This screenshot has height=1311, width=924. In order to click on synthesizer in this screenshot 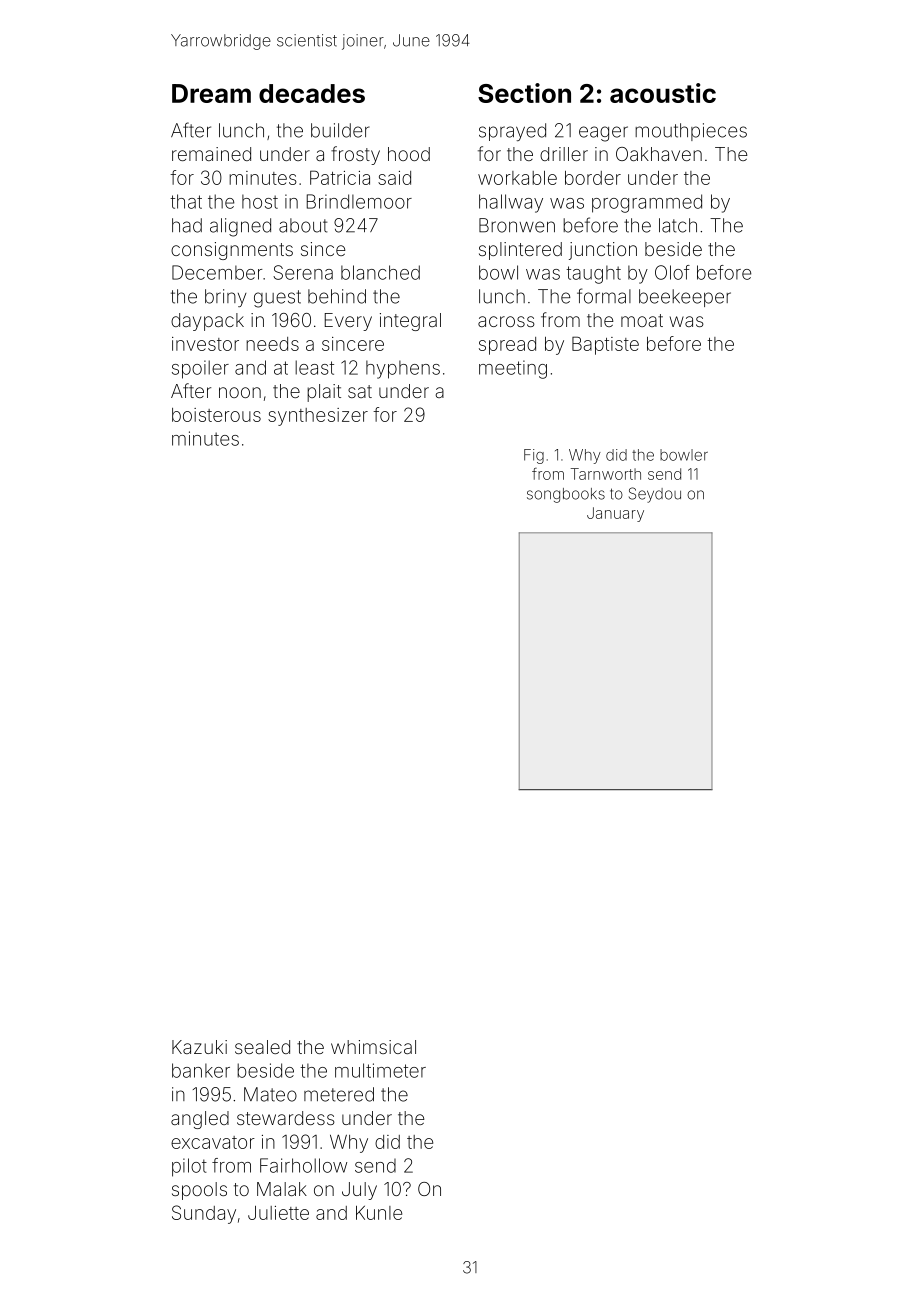, I will do `click(318, 417)`.
